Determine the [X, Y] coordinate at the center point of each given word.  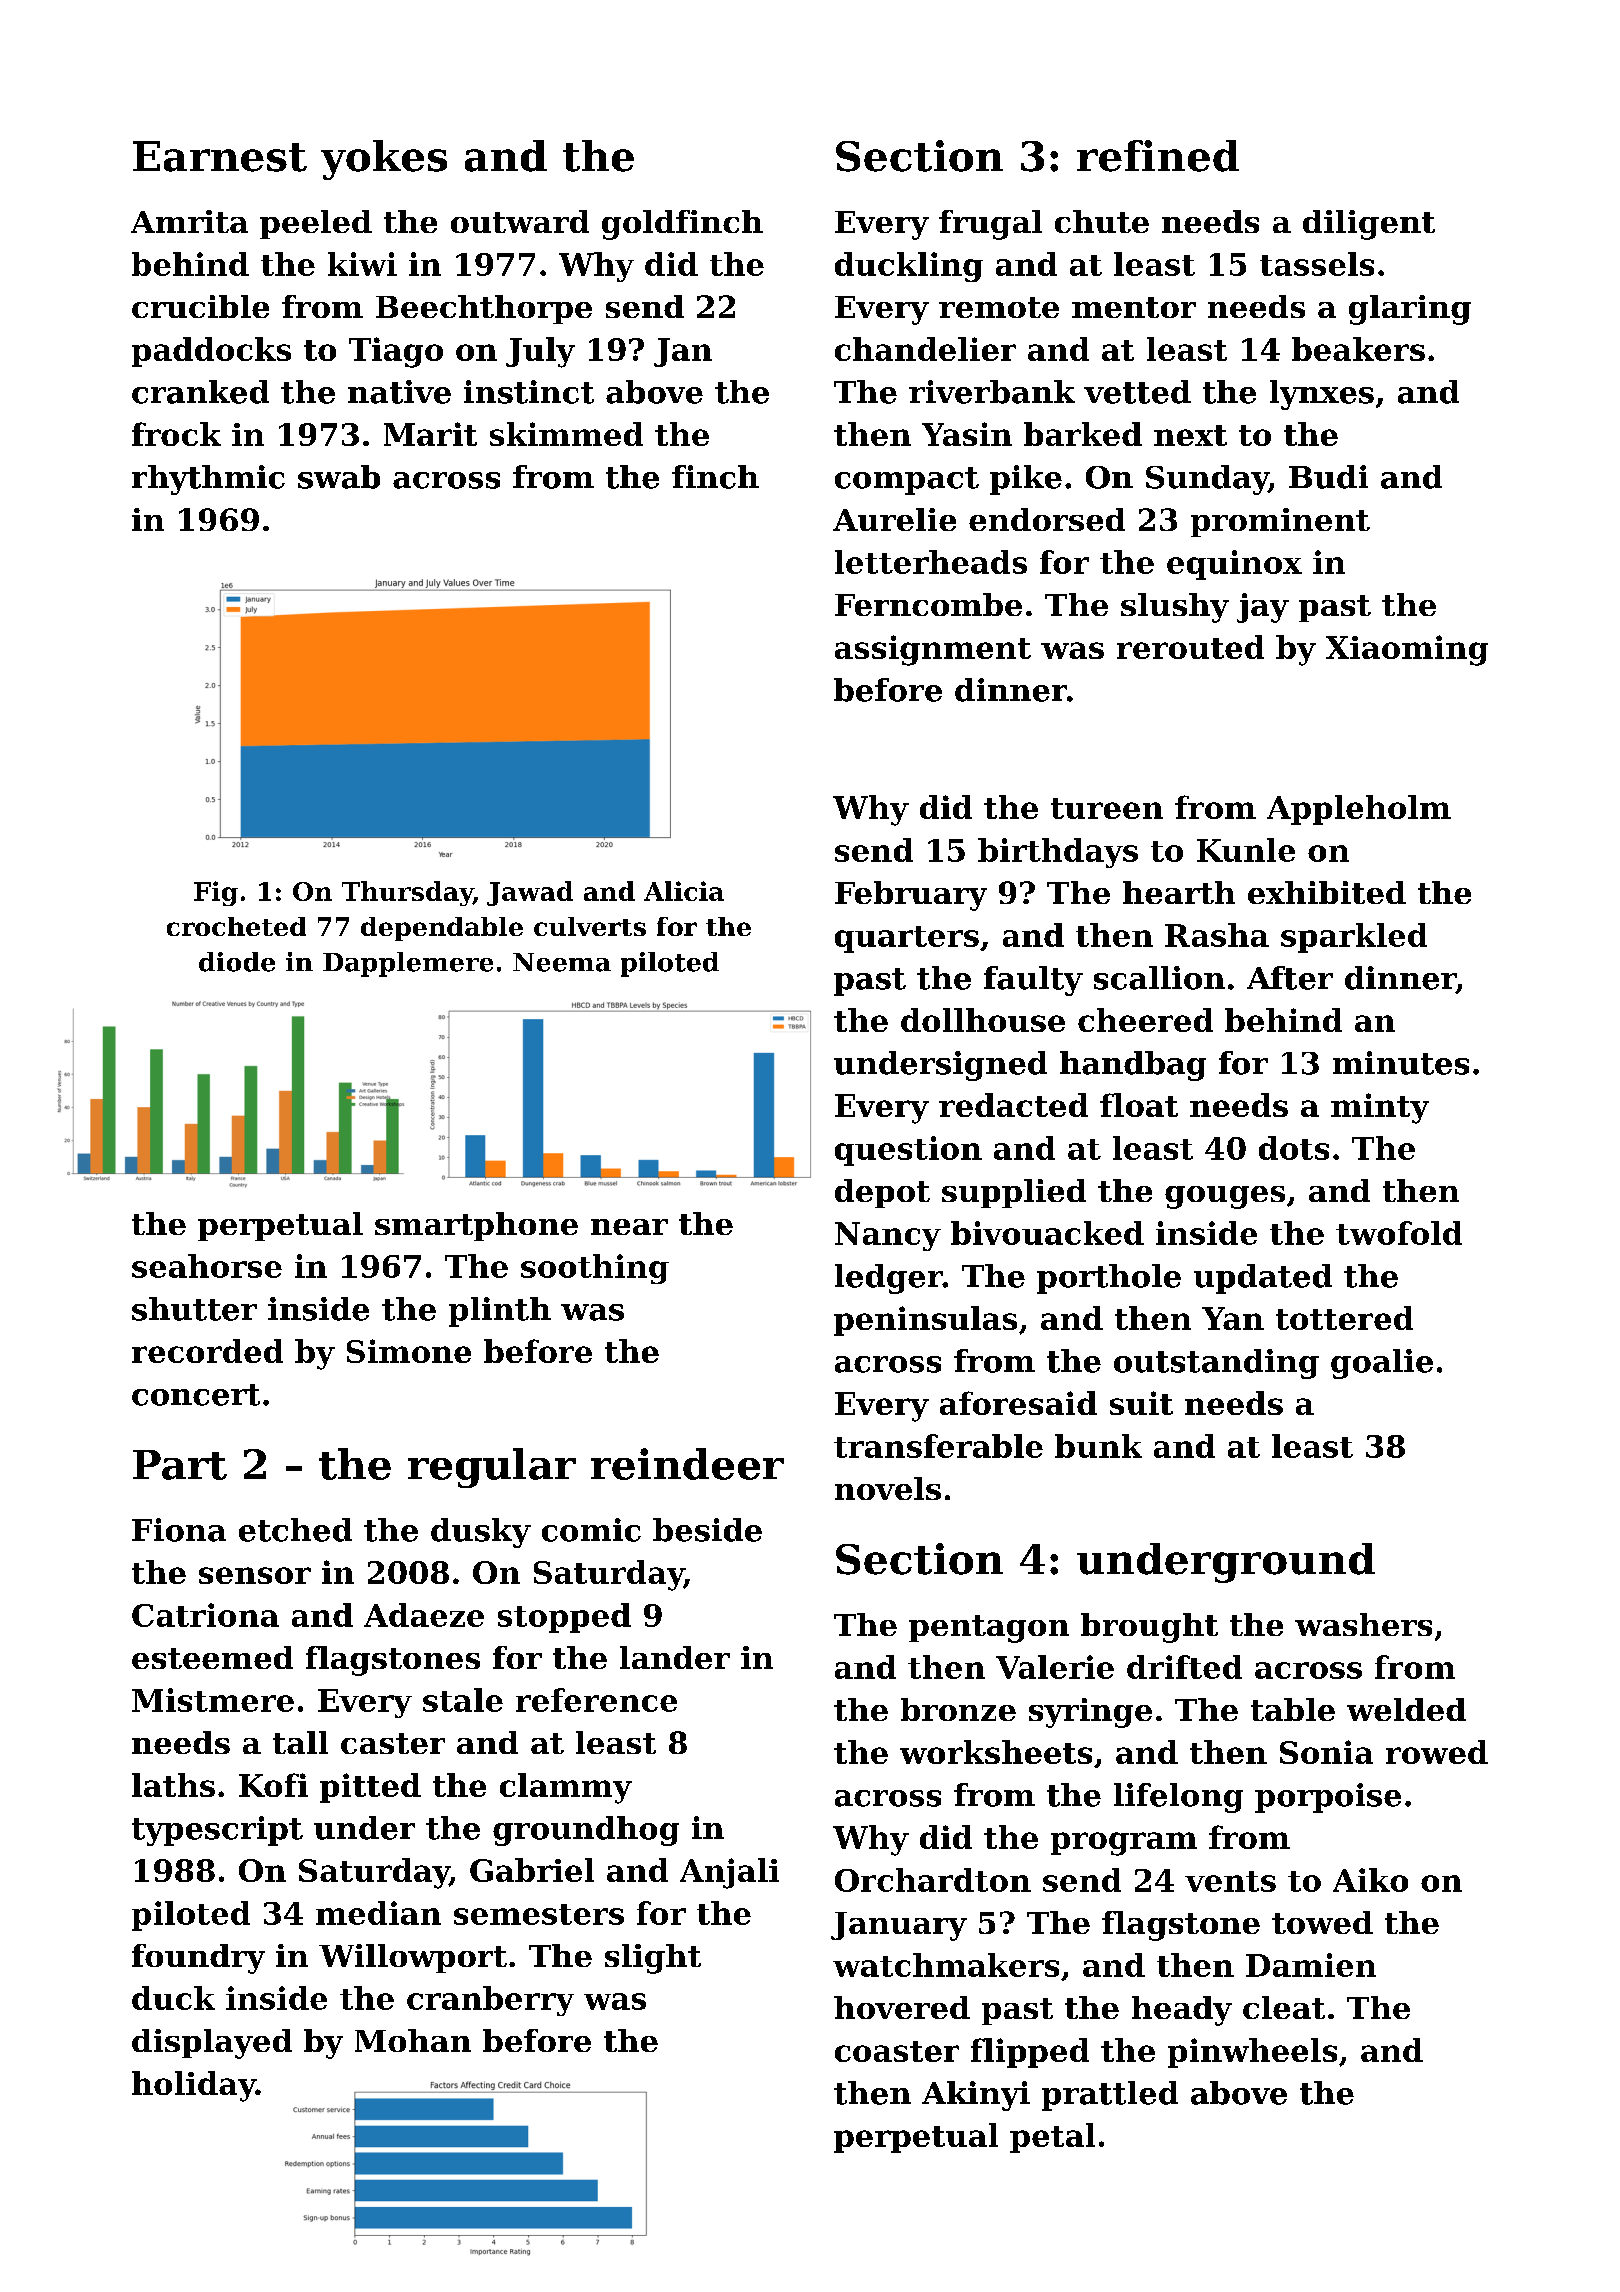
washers [1363, 1624]
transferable [938, 1446]
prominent [1280, 522]
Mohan [413, 2040]
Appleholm [1359, 810]
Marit [430, 434]
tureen [1107, 808]
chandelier [925, 349]
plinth [500, 1312]
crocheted [236, 926]
